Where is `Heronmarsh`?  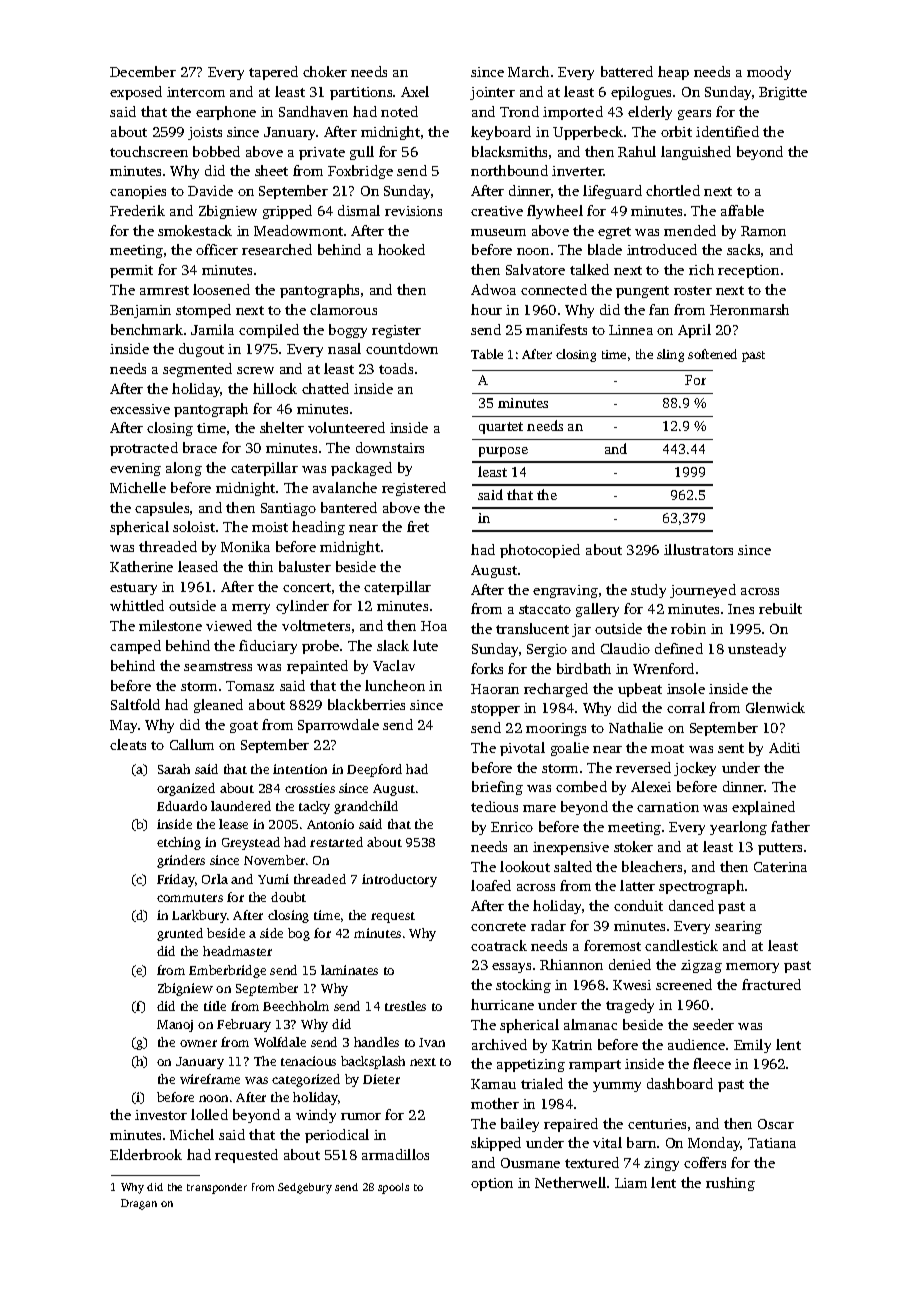
Heronmarsh is located at coordinates (749, 309).
